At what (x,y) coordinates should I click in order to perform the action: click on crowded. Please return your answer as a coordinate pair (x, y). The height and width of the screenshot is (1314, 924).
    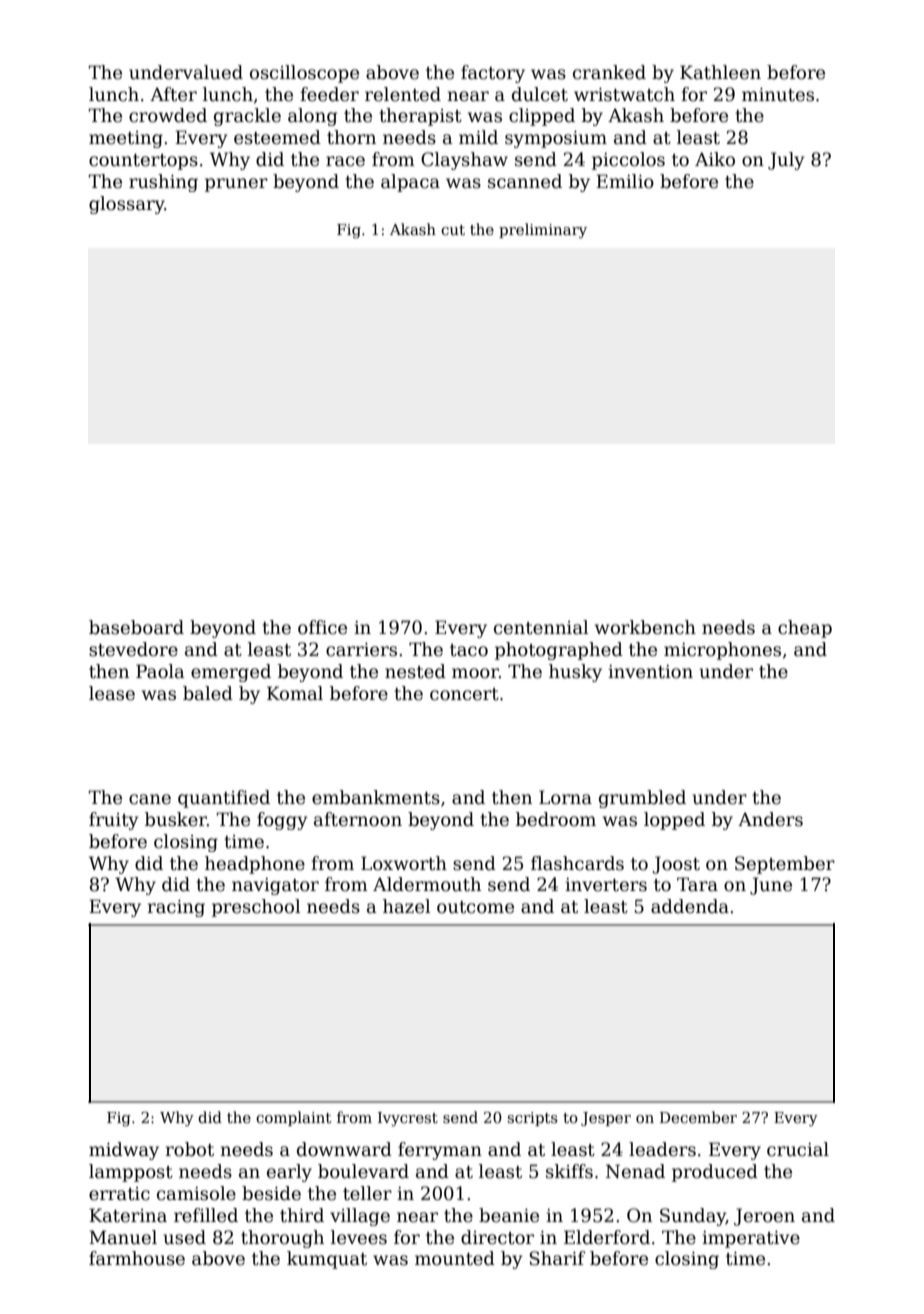
    Looking at the image, I should click on (168, 115).
